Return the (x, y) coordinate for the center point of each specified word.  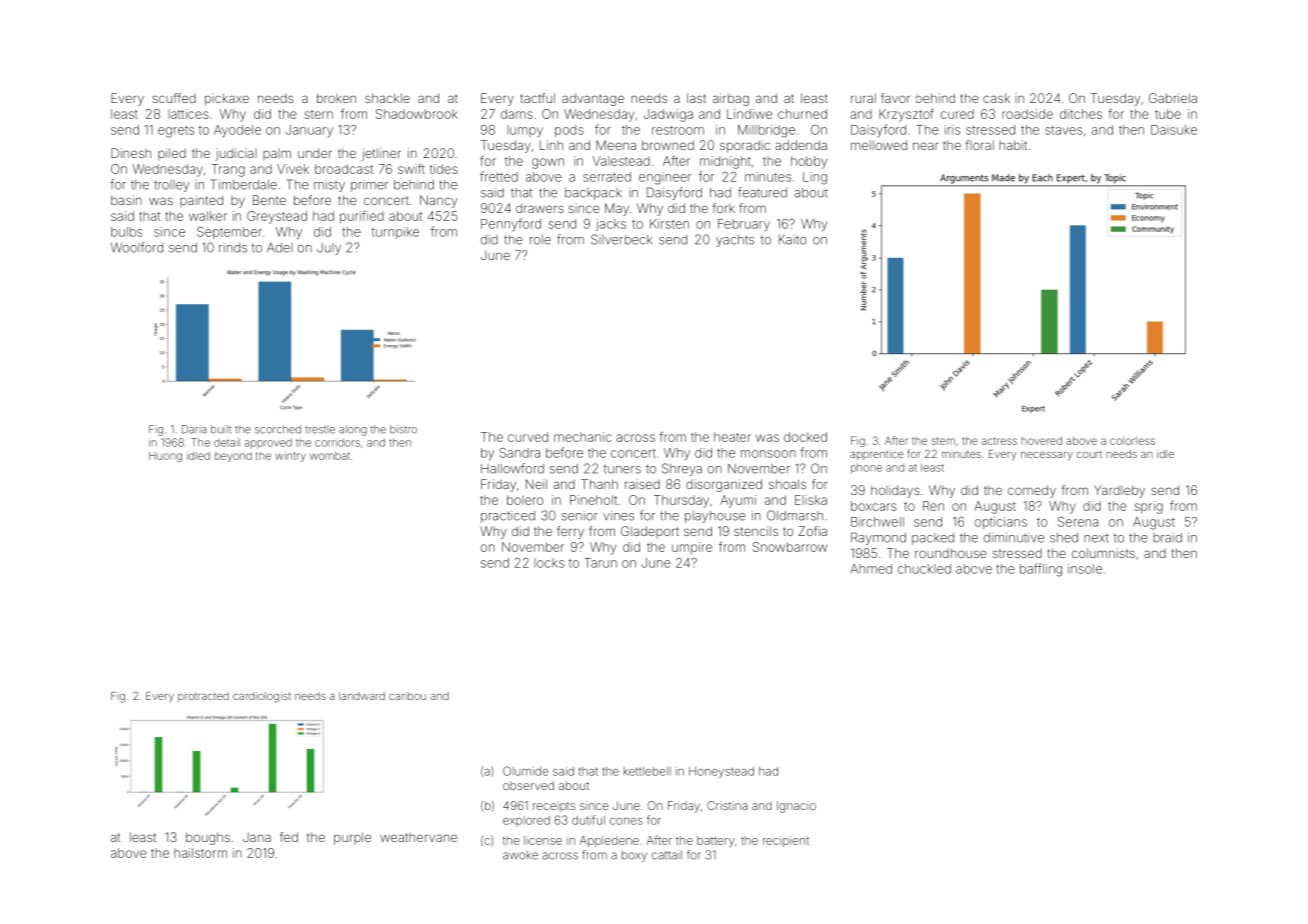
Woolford (137, 247)
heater (732, 437)
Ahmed (871, 569)
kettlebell (647, 771)
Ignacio (796, 807)
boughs (208, 838)
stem (943, 441)
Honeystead (721, 772)
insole (1085, 569)
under (315, 153)
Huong (165, 457)
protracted (203, 697)
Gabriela (1173, 98)
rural (863, 98)
